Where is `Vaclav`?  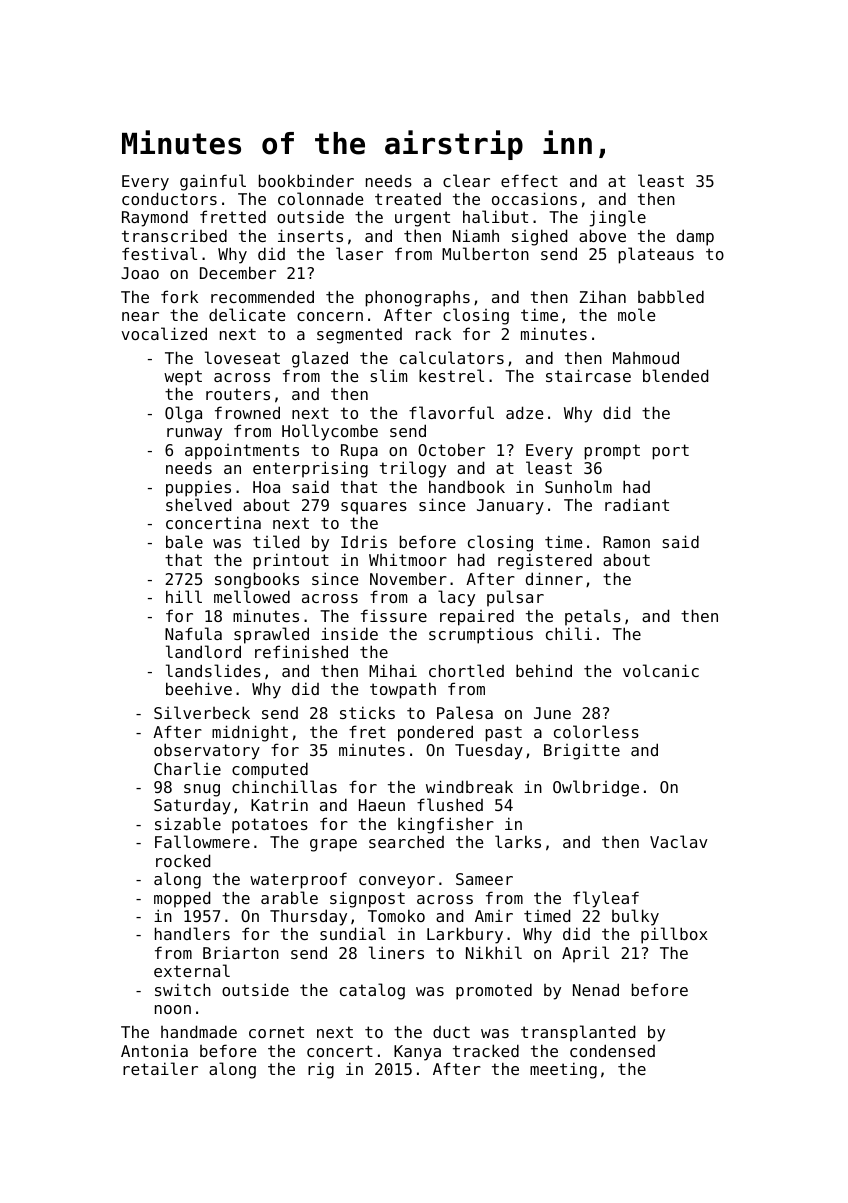
Vaclav is located at coordinates (679, 841).
